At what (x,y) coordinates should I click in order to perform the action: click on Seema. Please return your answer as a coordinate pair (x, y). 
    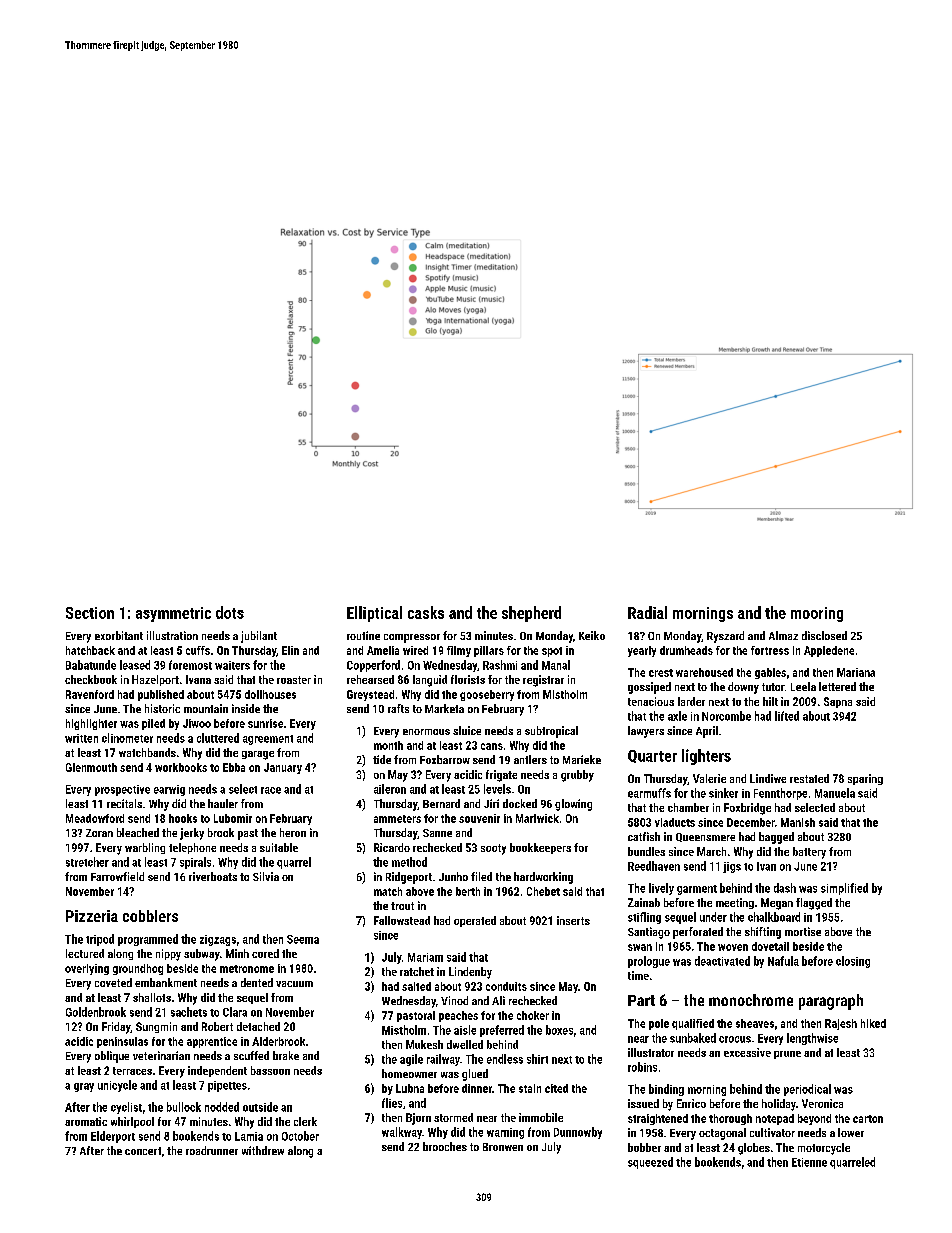
    Looking at the image, I should click on (303, 939).
